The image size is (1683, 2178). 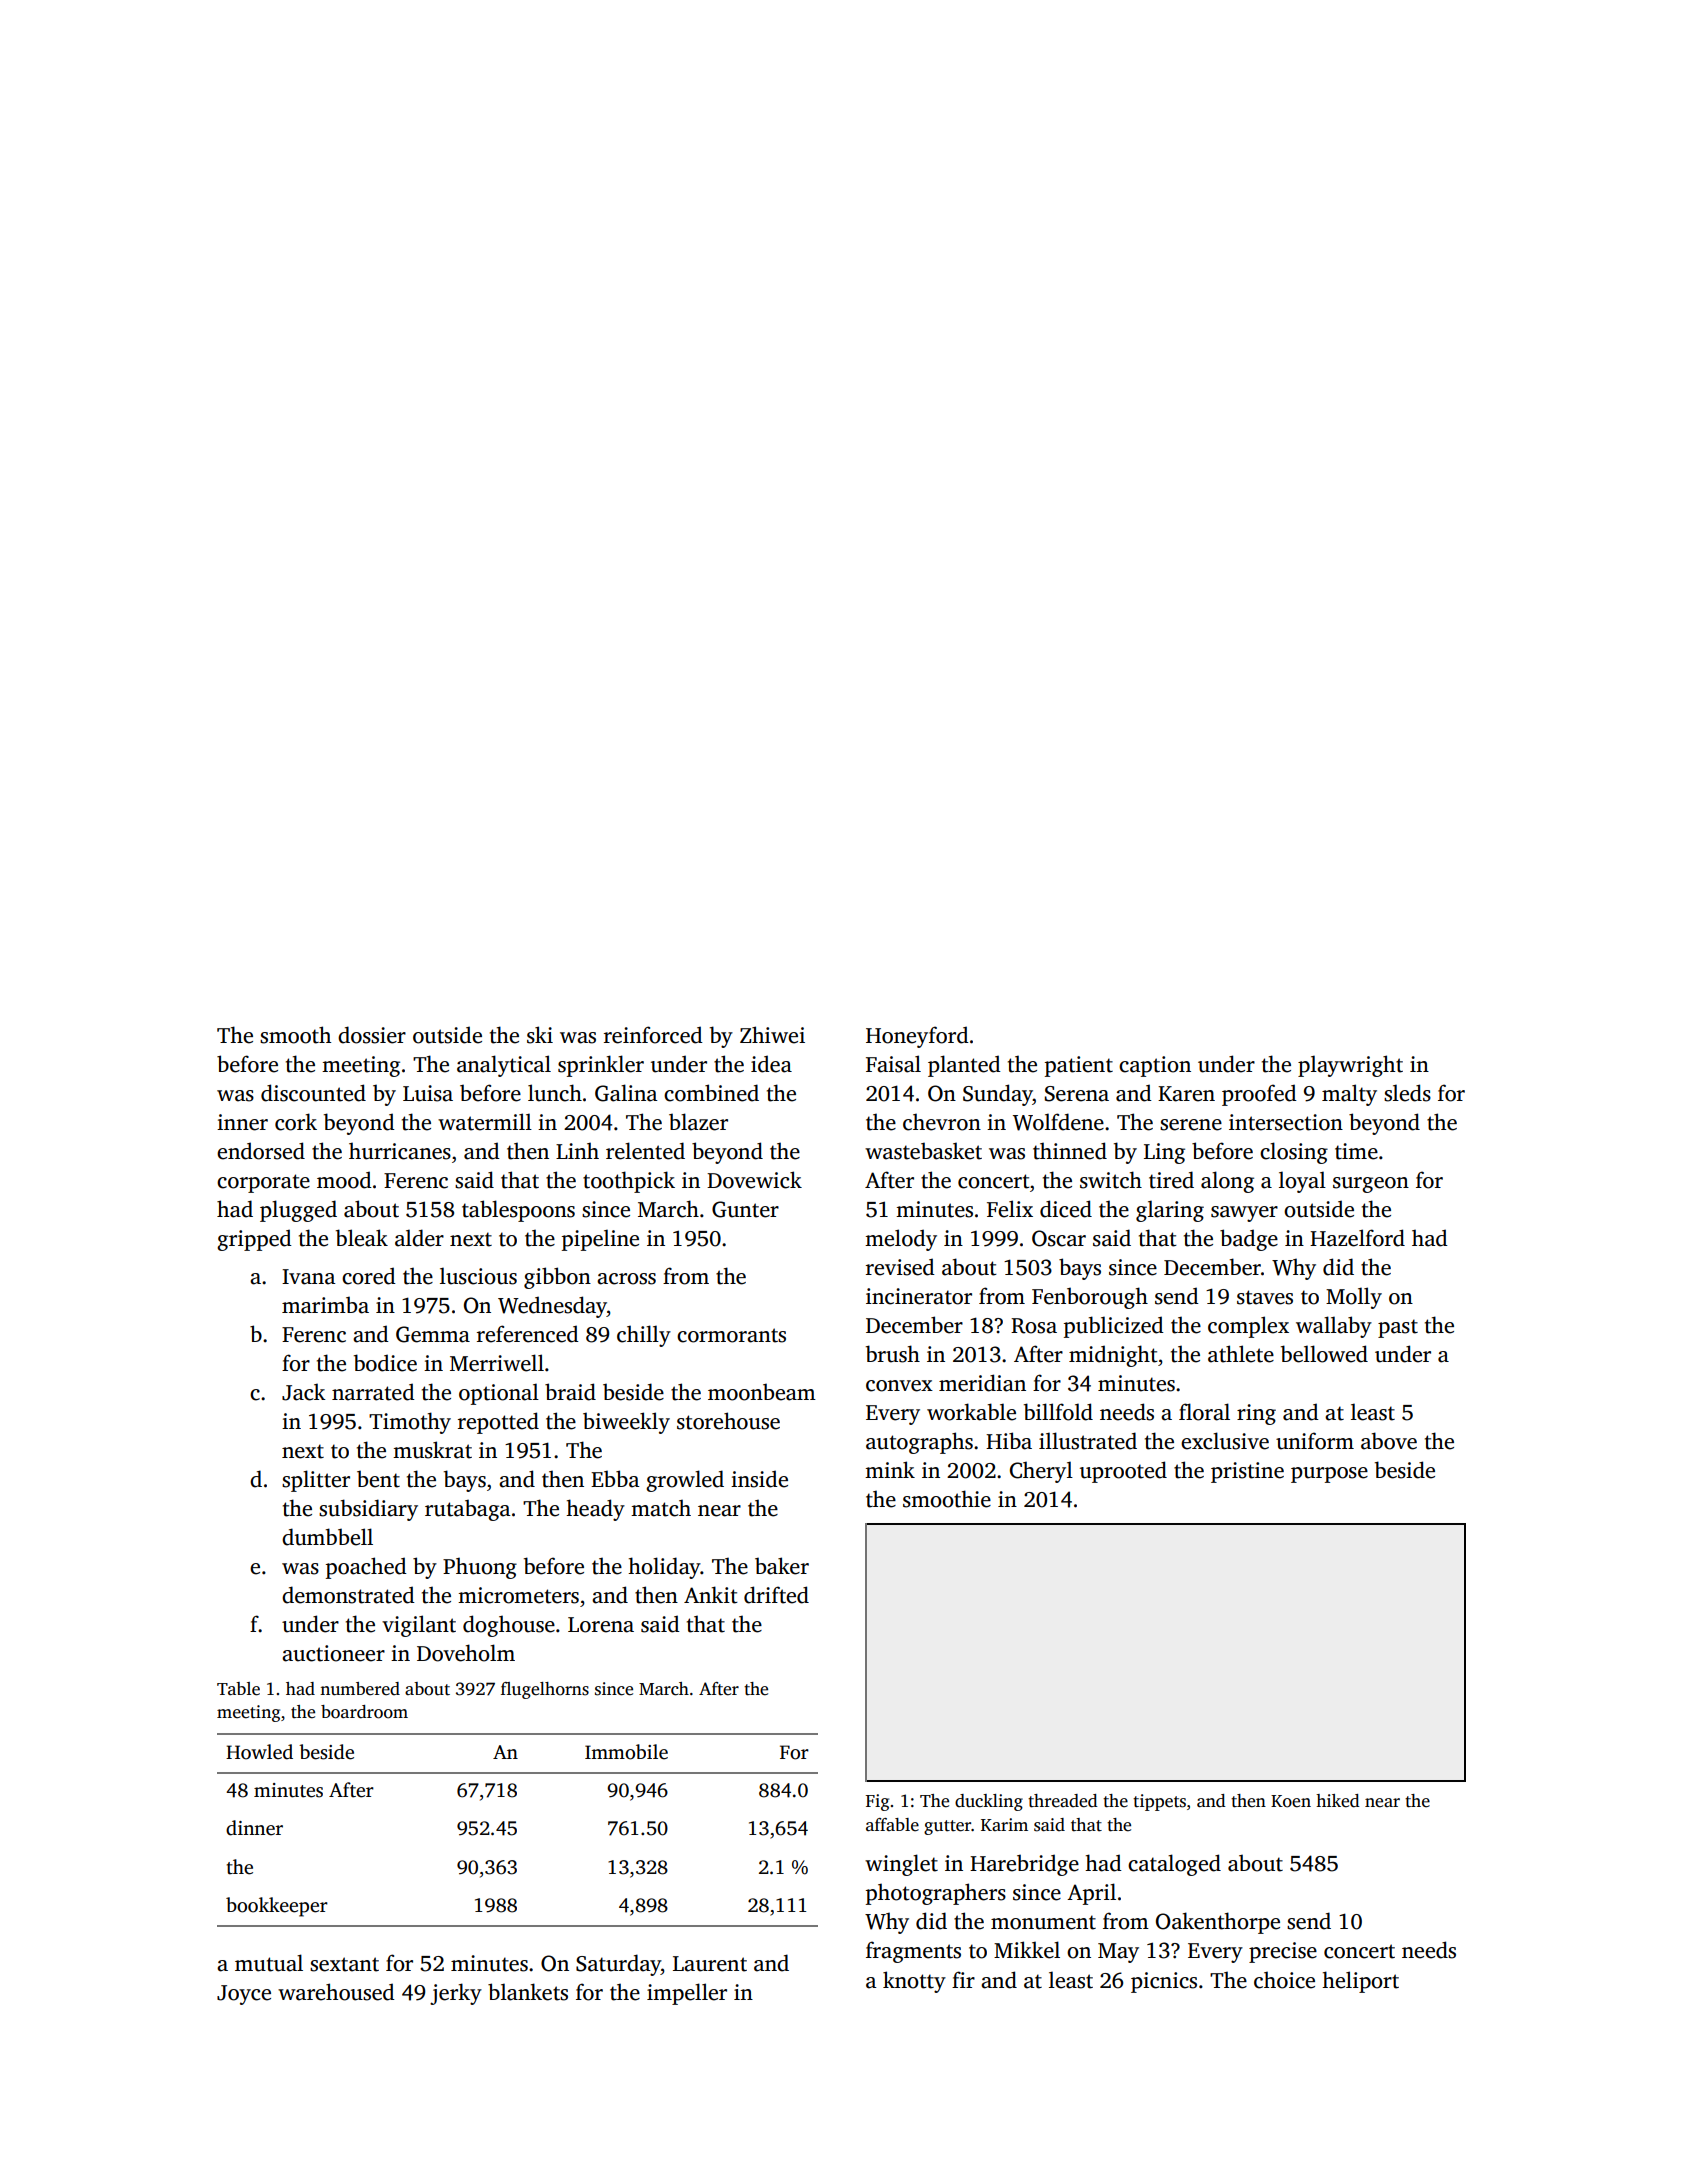 What do you see at coordinates (372, 1035) in the document?
I see `dossier` at bounding box center [372, 1035].
